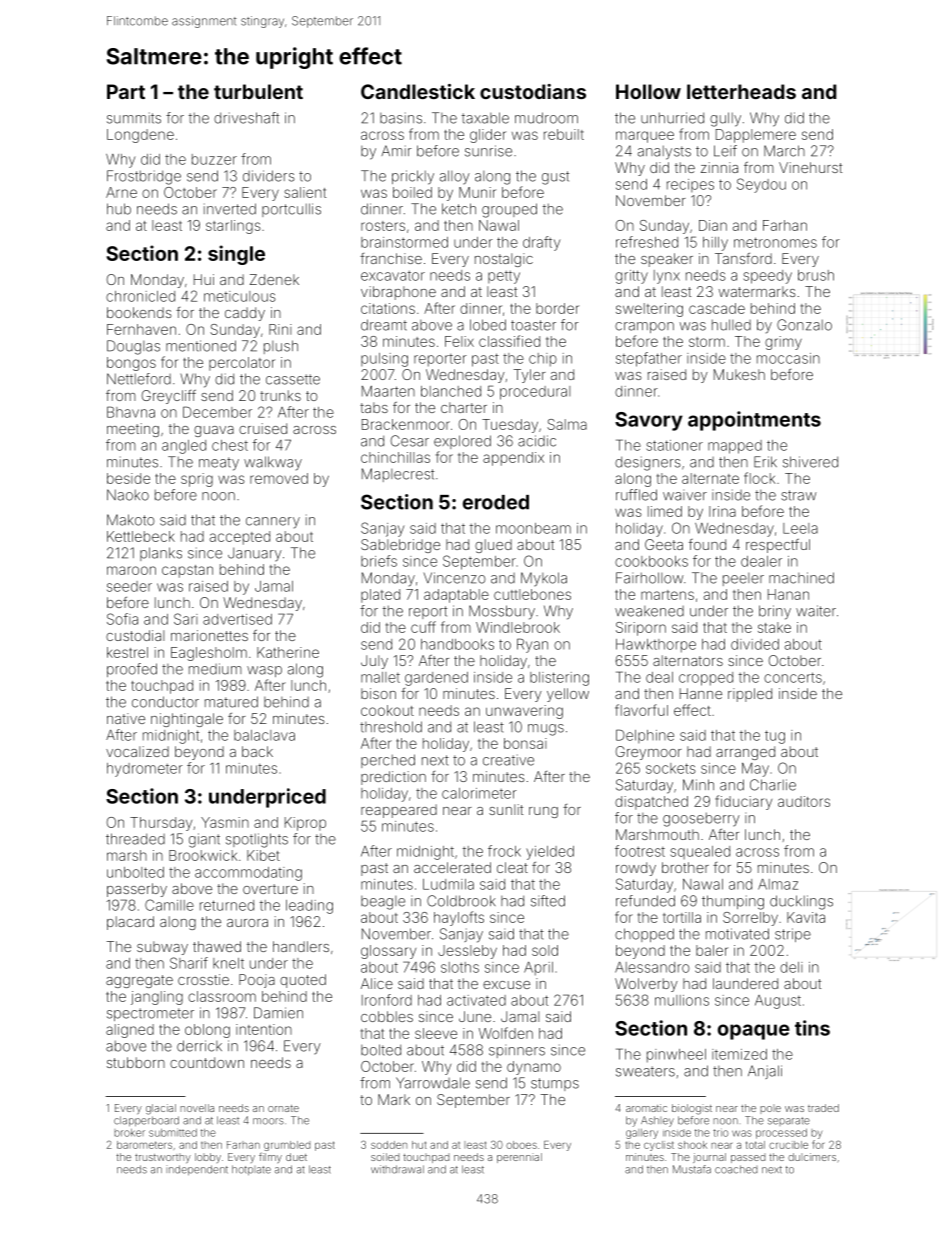 This screenshot has height=1233, width=952. What do you see at coordinates (493, 546) in the screenshot?
I see `glued` at bounding box center [493, 546].
